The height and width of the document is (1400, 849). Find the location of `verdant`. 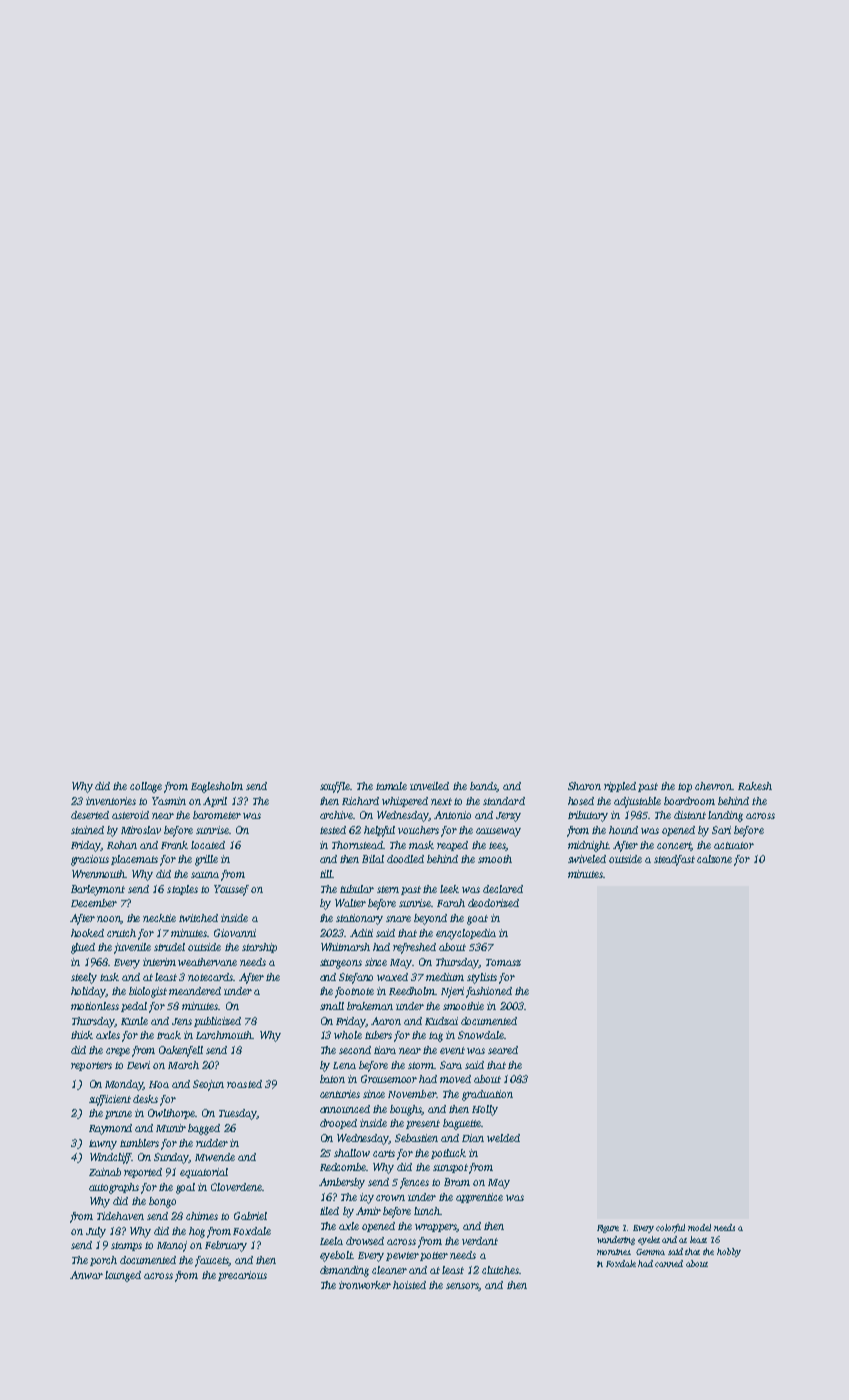

verdant is located at coordinates (480, 1241).
